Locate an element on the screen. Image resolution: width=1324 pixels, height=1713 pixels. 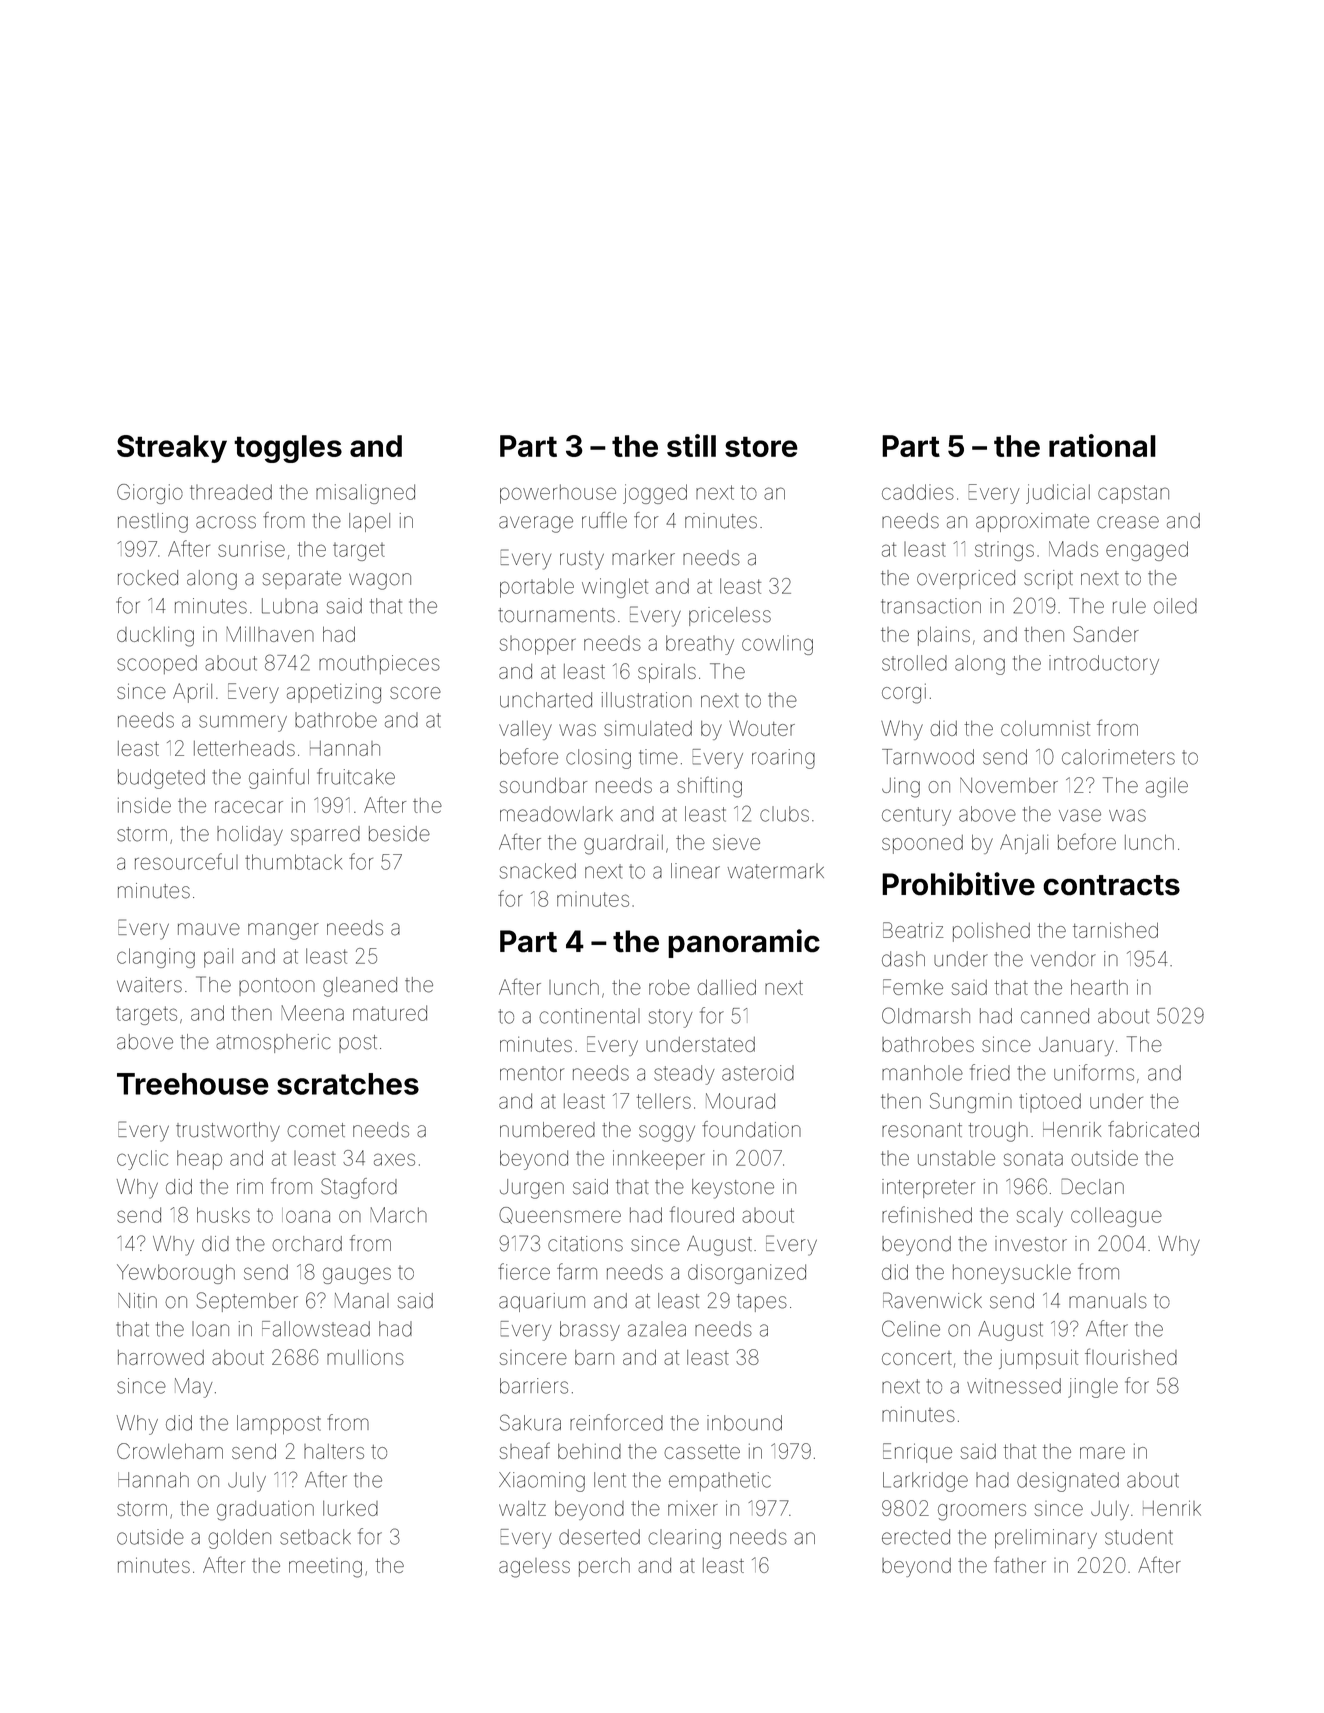
uniforms is located at coordinates (1094, 1072).
